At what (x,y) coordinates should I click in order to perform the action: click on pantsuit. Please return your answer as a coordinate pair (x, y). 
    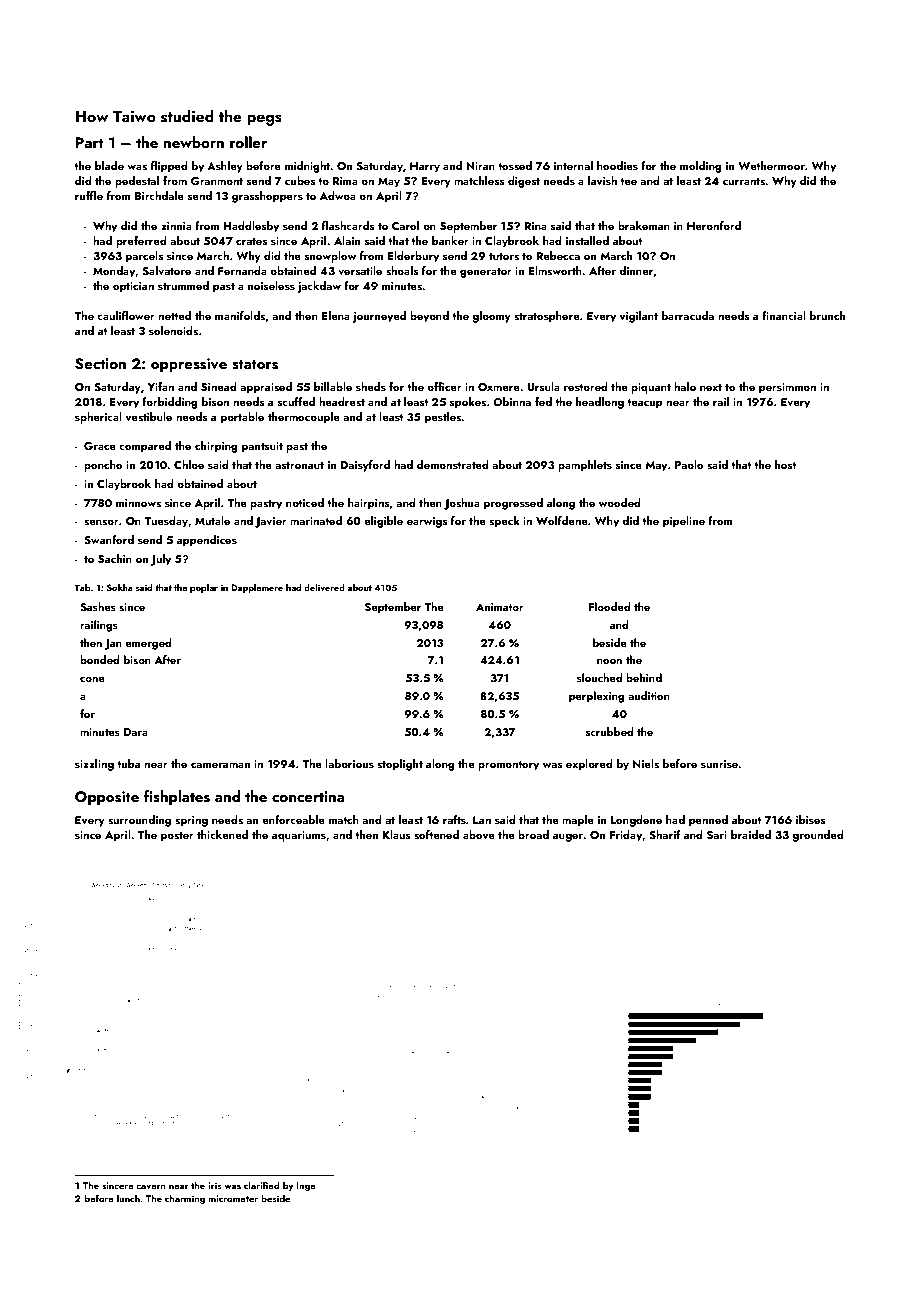
    Looking at the image, I should click on (262, 447).
